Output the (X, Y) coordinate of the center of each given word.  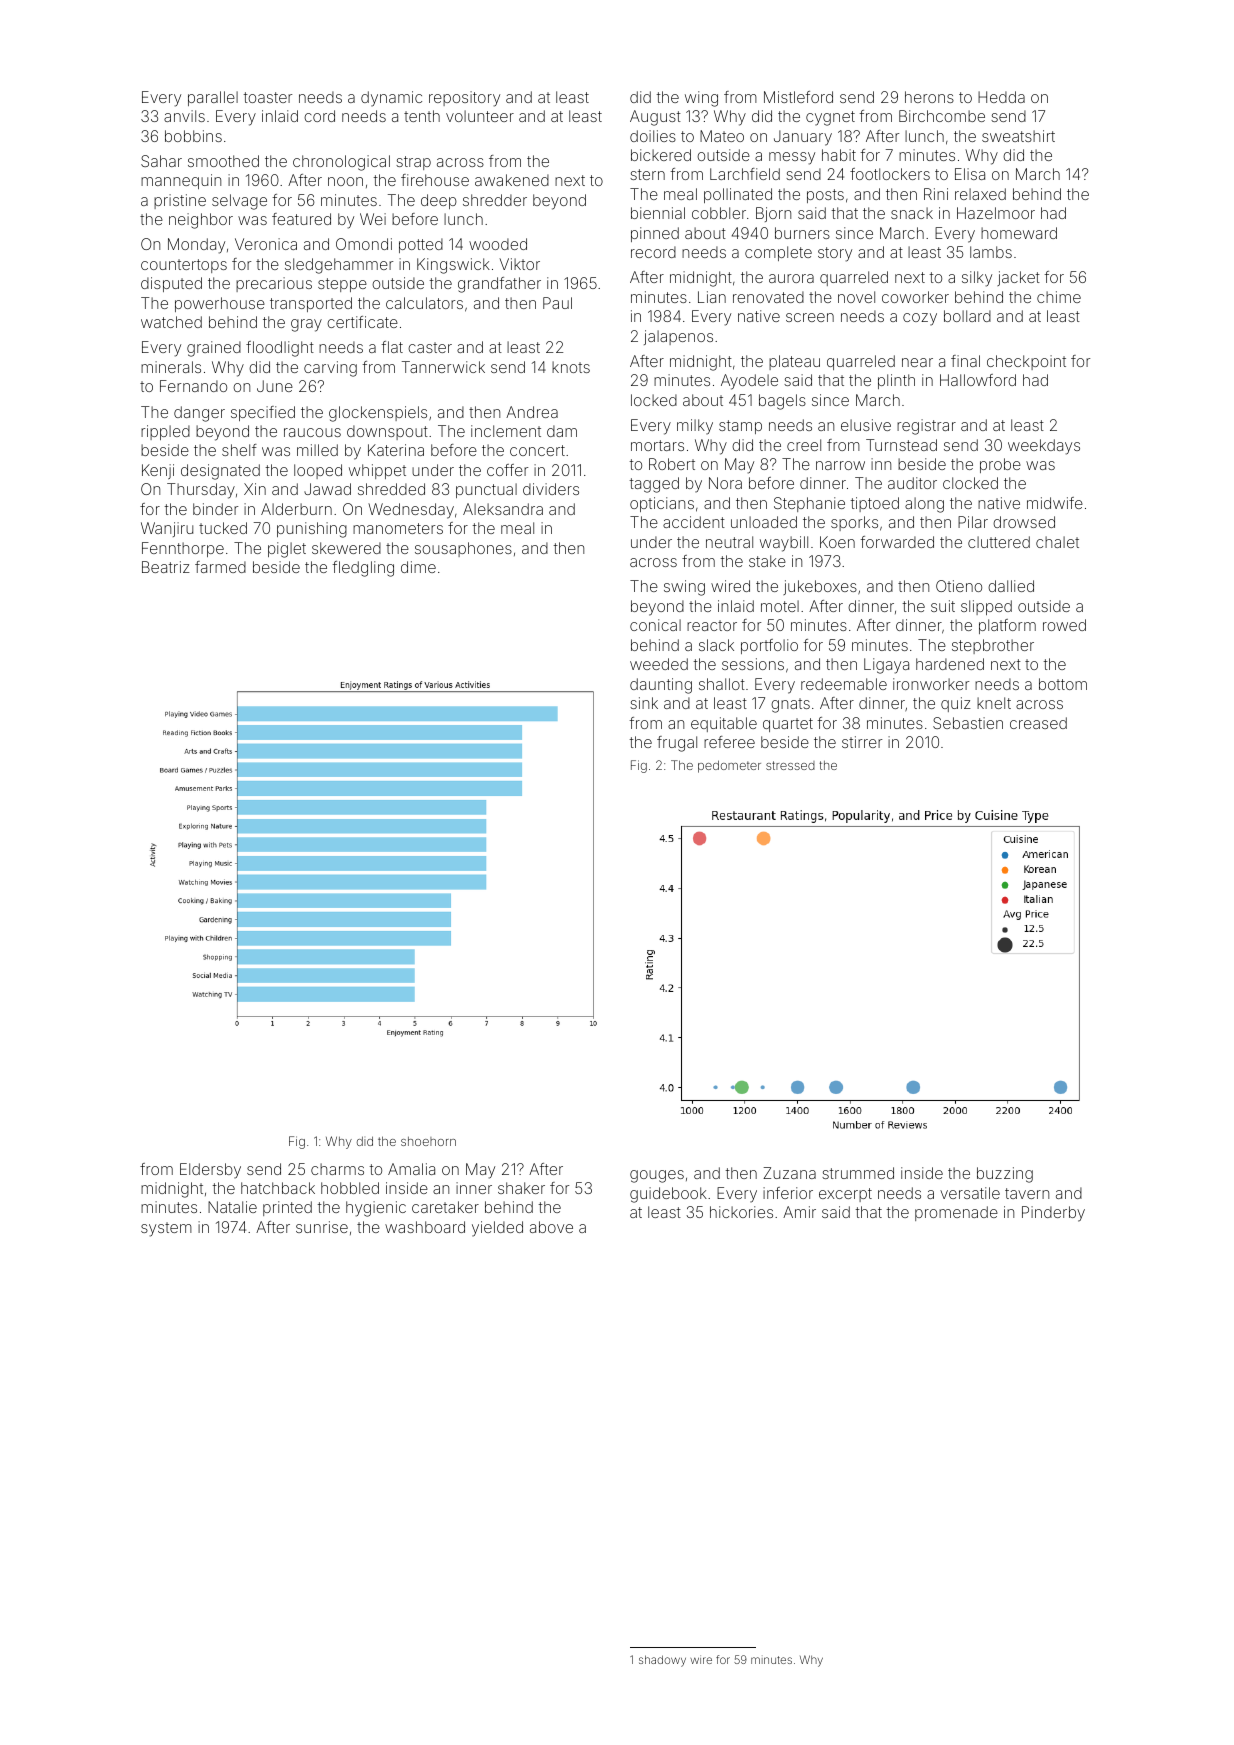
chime (1059, 297)
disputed (171, 284)
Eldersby (210, 1171)
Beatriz (166, 567)
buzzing (1005, 1175)
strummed (858, 1173)
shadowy (662, 1661)
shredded (391, 489)
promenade (956, 1213)
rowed (1064, 625)
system (166, 1229)
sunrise (322, 1227)
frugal (677, 744)
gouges (657, 1176)
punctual (486, 490)
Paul (557, 303)
